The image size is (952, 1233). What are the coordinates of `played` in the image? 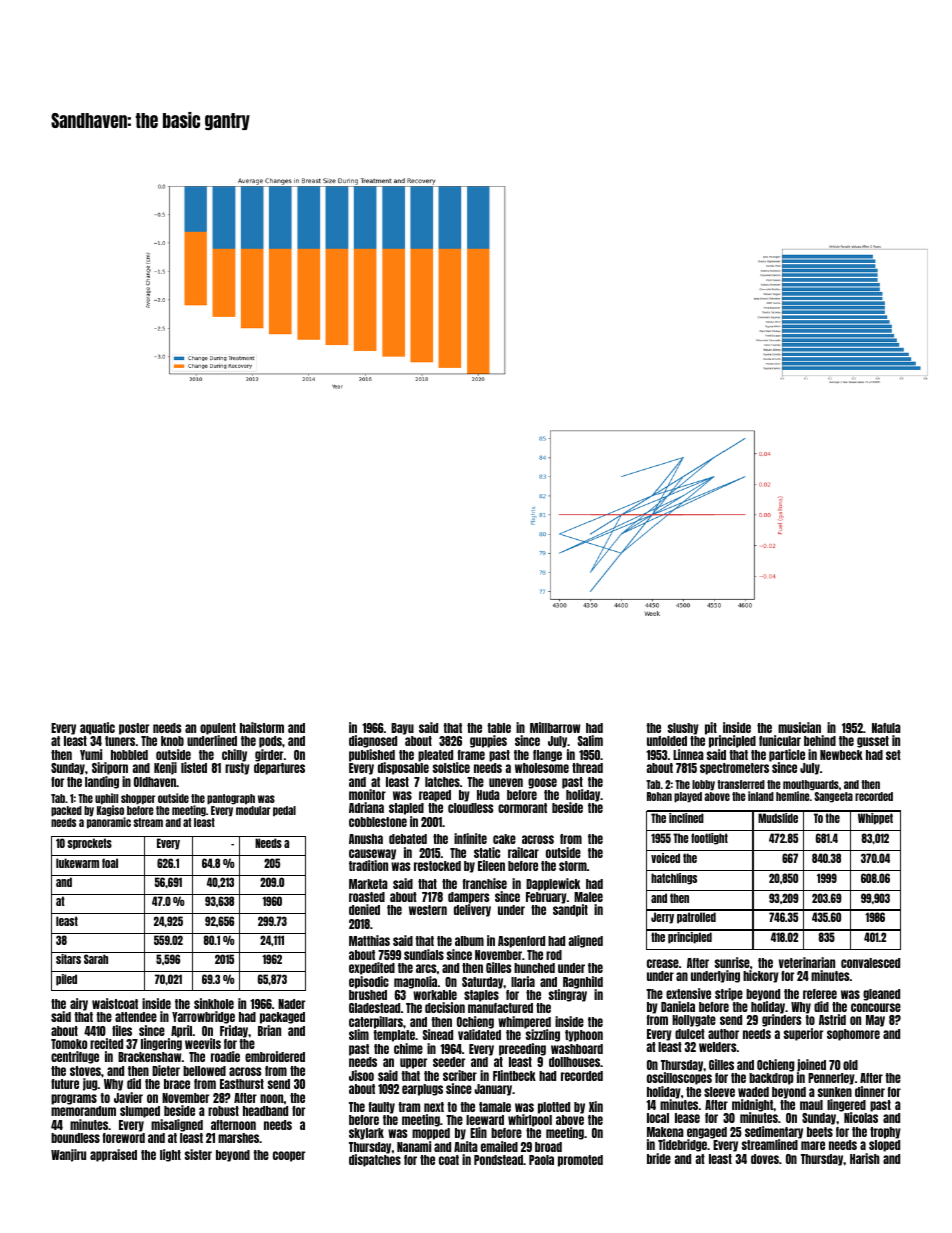 It's located at (688, 797).
